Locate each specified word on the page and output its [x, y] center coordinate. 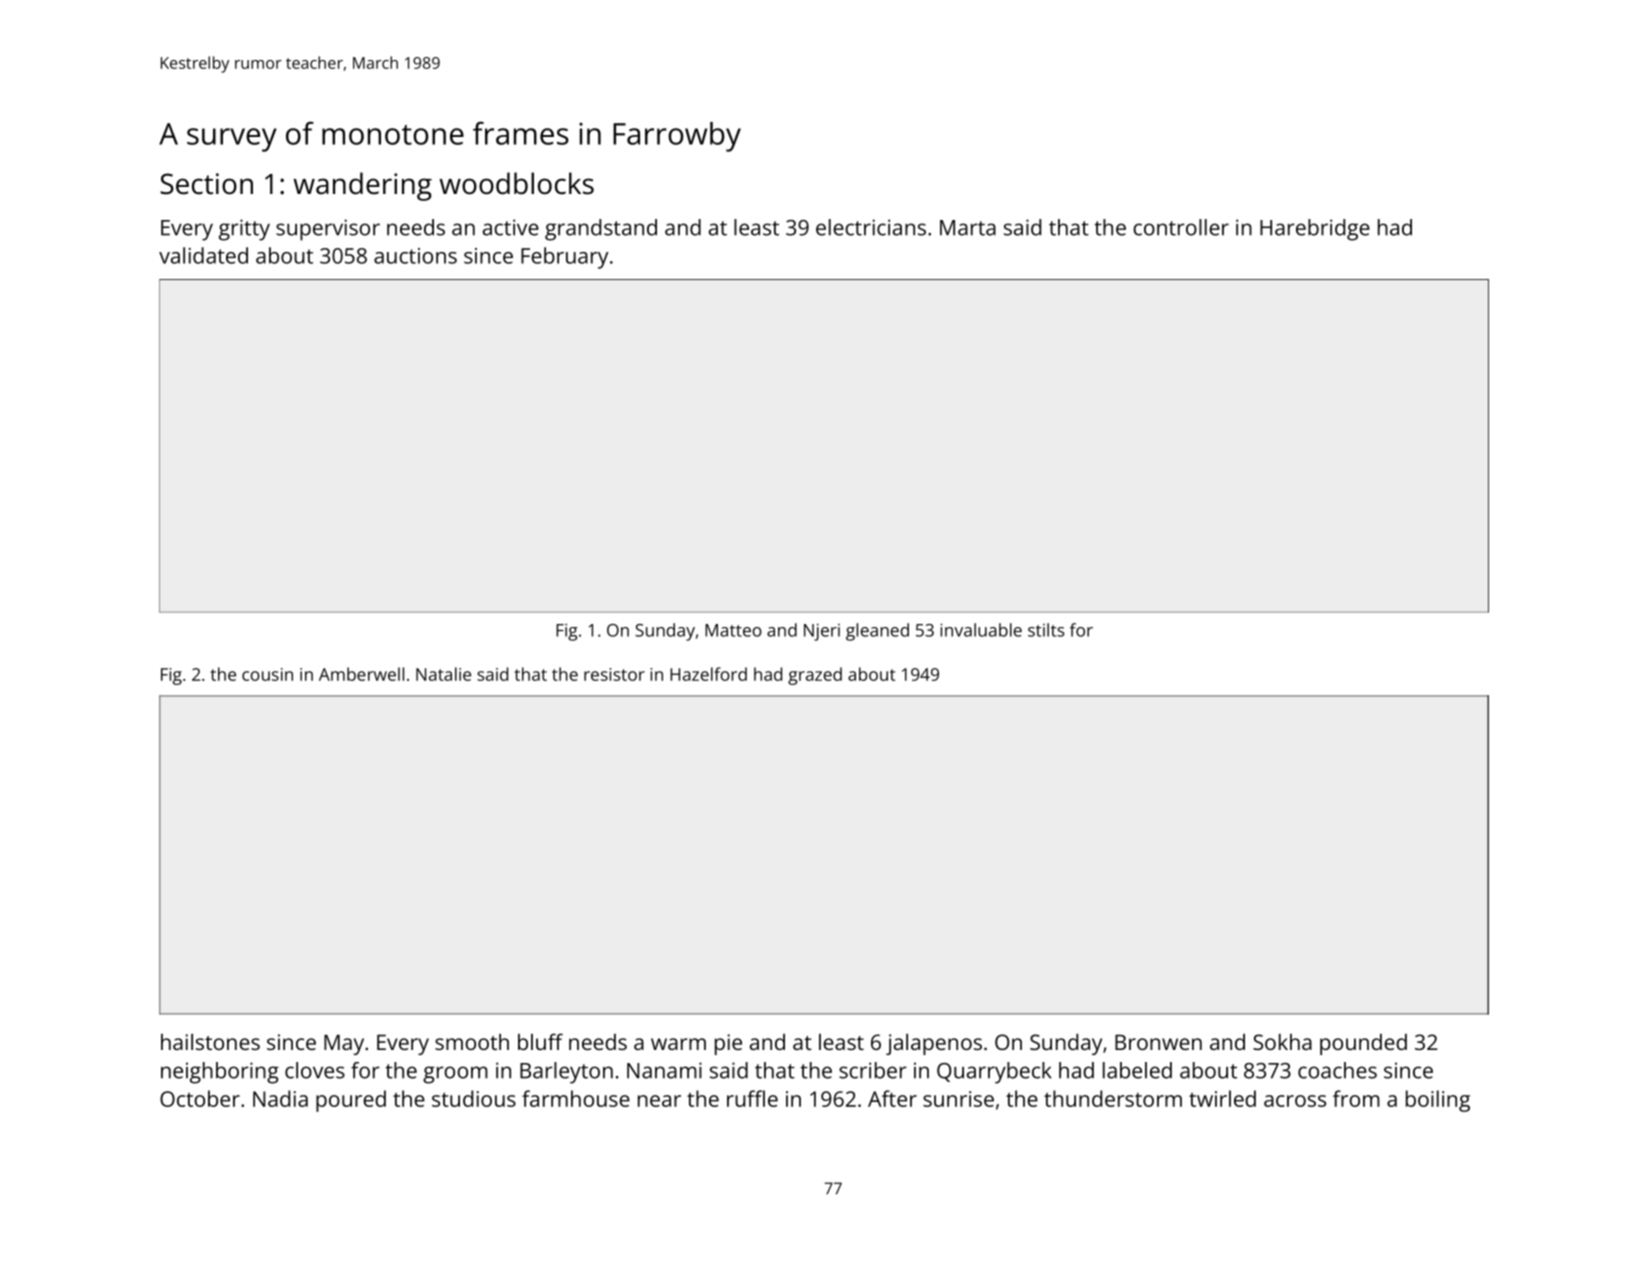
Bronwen [1158, 1042]
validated [203, 255]
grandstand [601, 230]
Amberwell [361, 674]
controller [1181, 227]
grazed [815, 676]
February [564, 258]
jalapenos [934, 1044]
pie [728, 1044]
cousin [267, 674]
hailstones [210, 1042]
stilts [1046, 630]
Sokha [1282, 1042]
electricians [871, 227]
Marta [968, 228]
